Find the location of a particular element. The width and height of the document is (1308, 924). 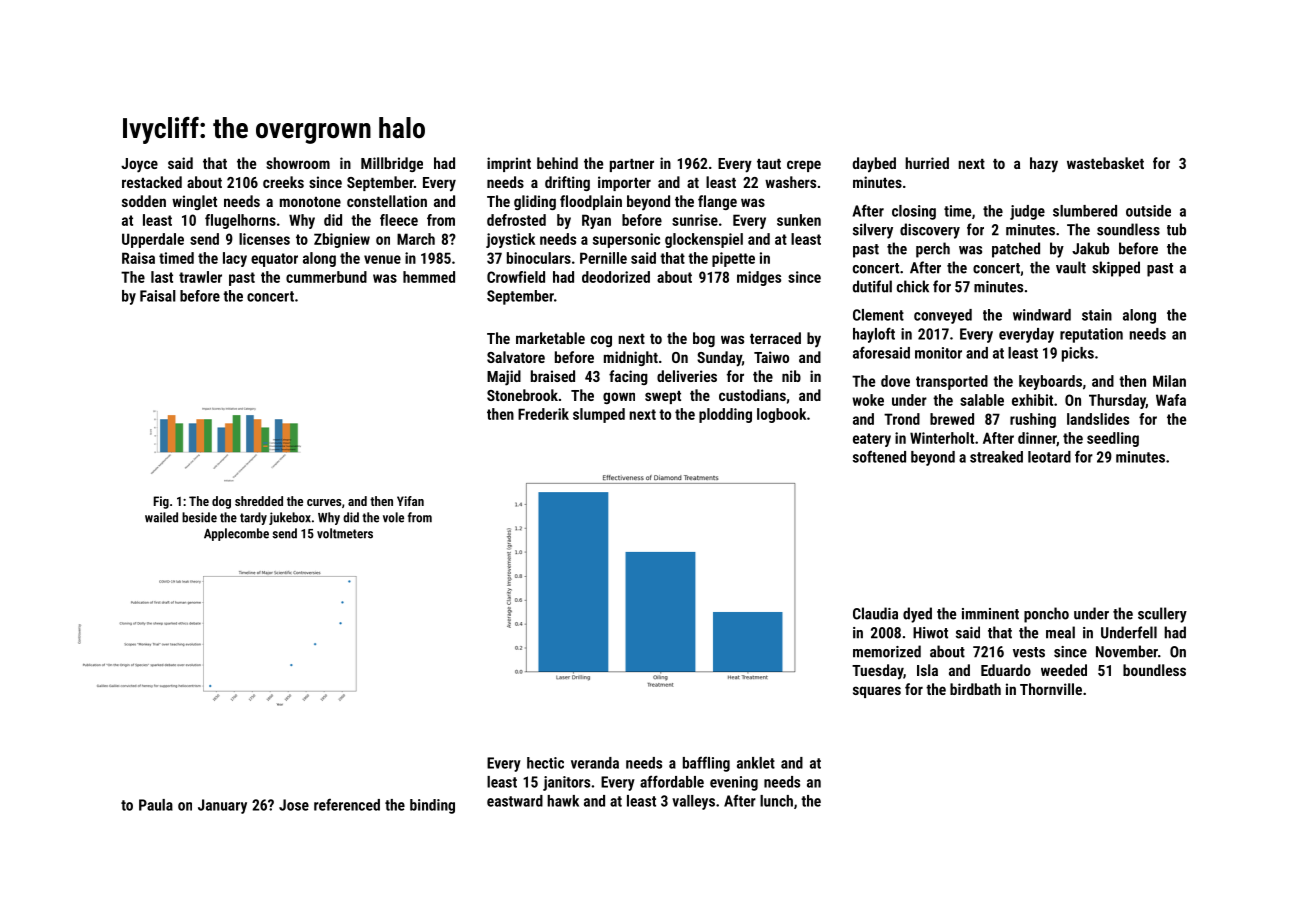

Yifan is located at coordinates (410, 501).
